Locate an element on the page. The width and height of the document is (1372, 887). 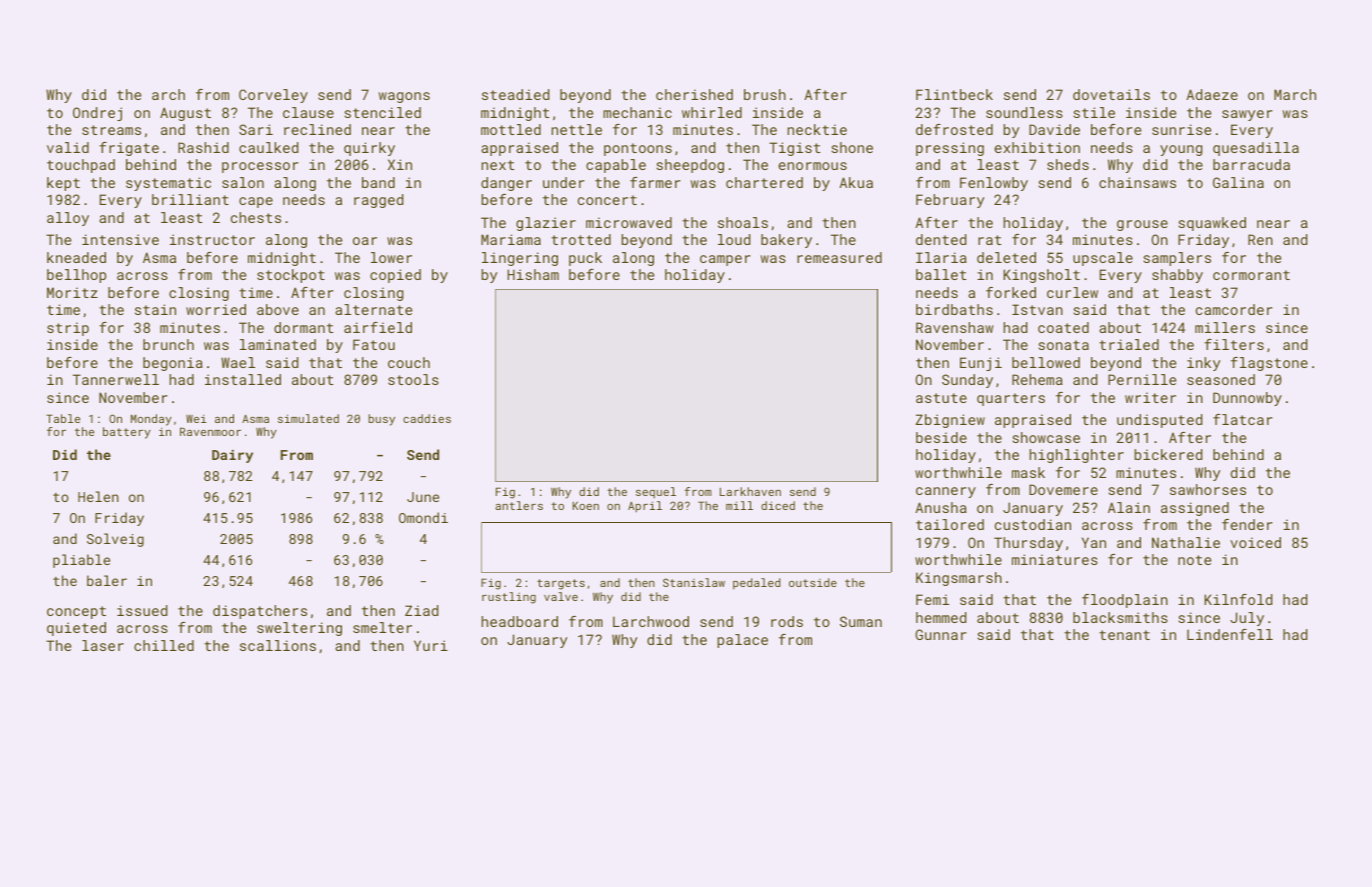
rat is located at coordinates (989, 240).
